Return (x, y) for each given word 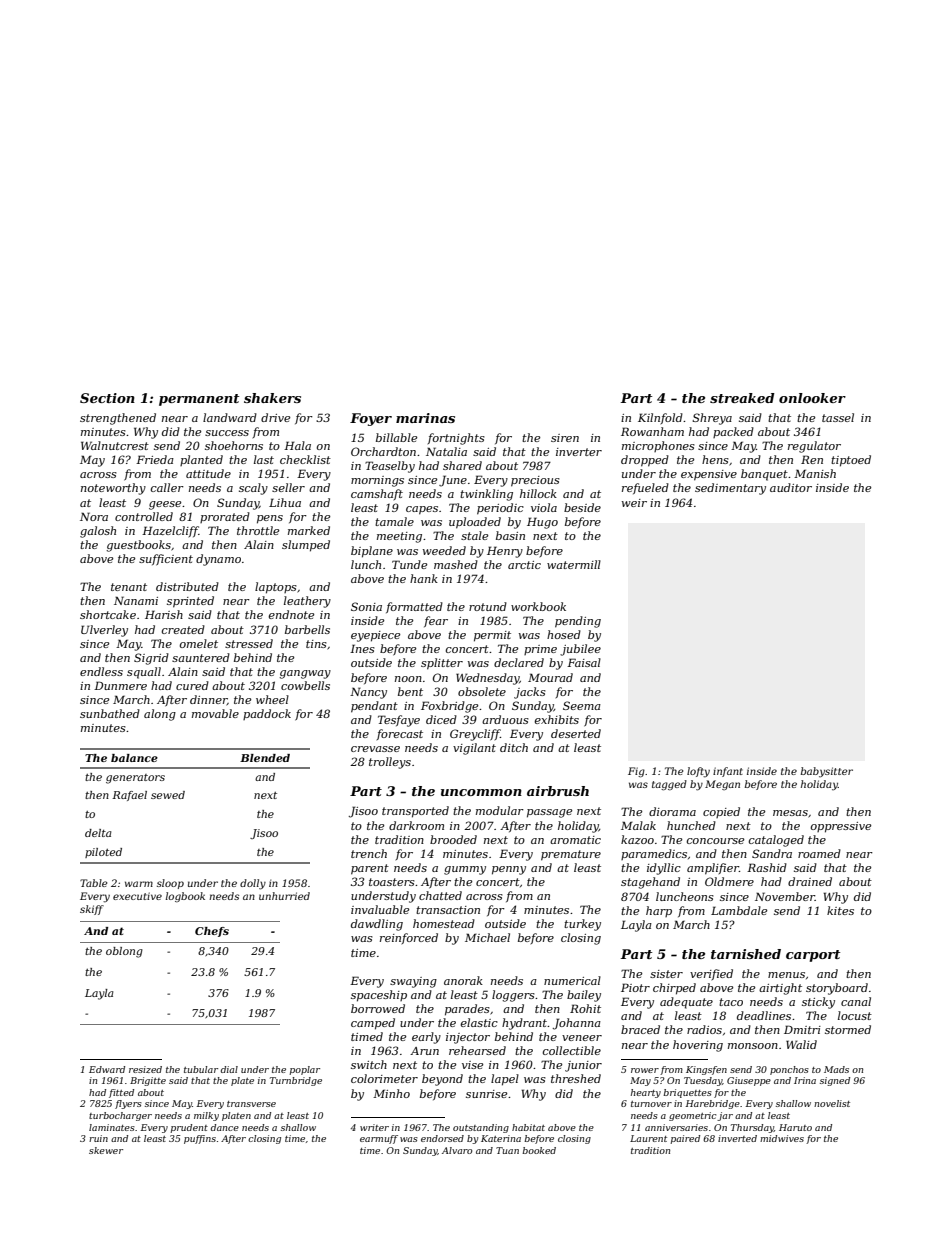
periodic (500, 509)
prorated (225, 517)
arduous (505, 719)
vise (472, 1065)
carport (813, 956)
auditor (791, 487)
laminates (112, 1127)
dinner (208, 700)
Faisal (584, 662)
